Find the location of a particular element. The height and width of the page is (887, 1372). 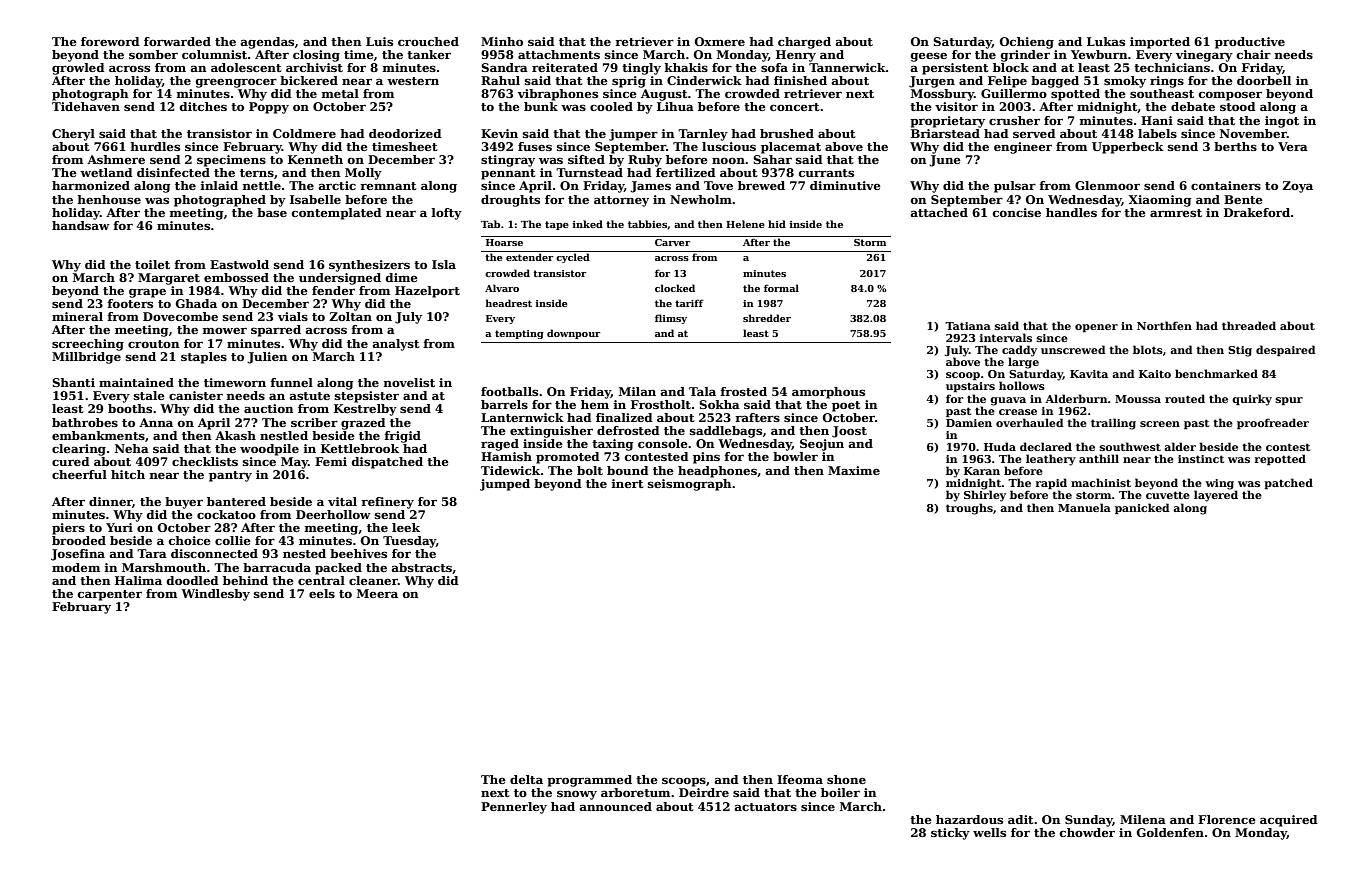

Meera is located at coordinates (377, 593).
